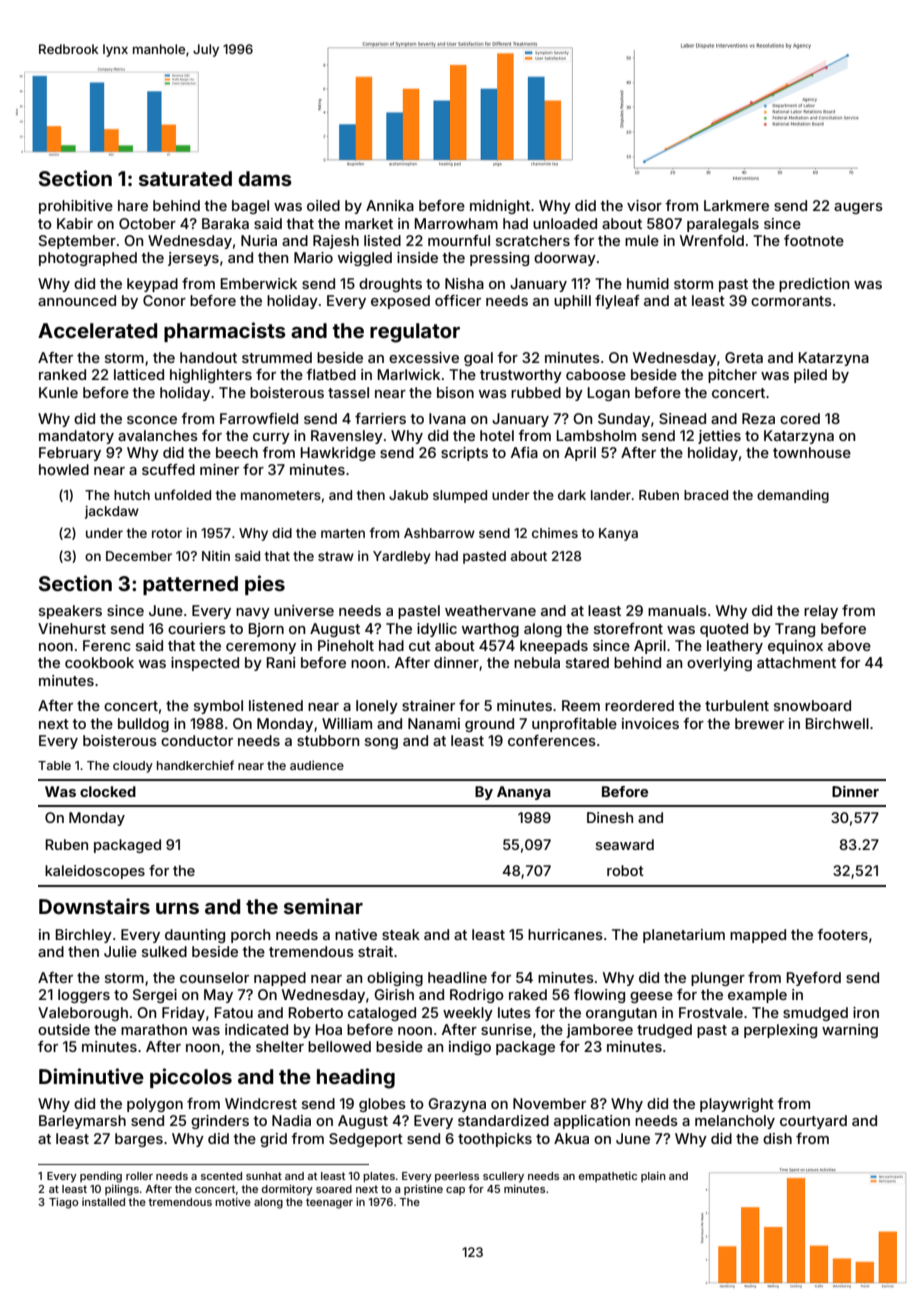 The height and width of the screenshot is (1308, 924). Describe the element at coordinates (343, 533) in the screenshot. I see `marten` at that location.
